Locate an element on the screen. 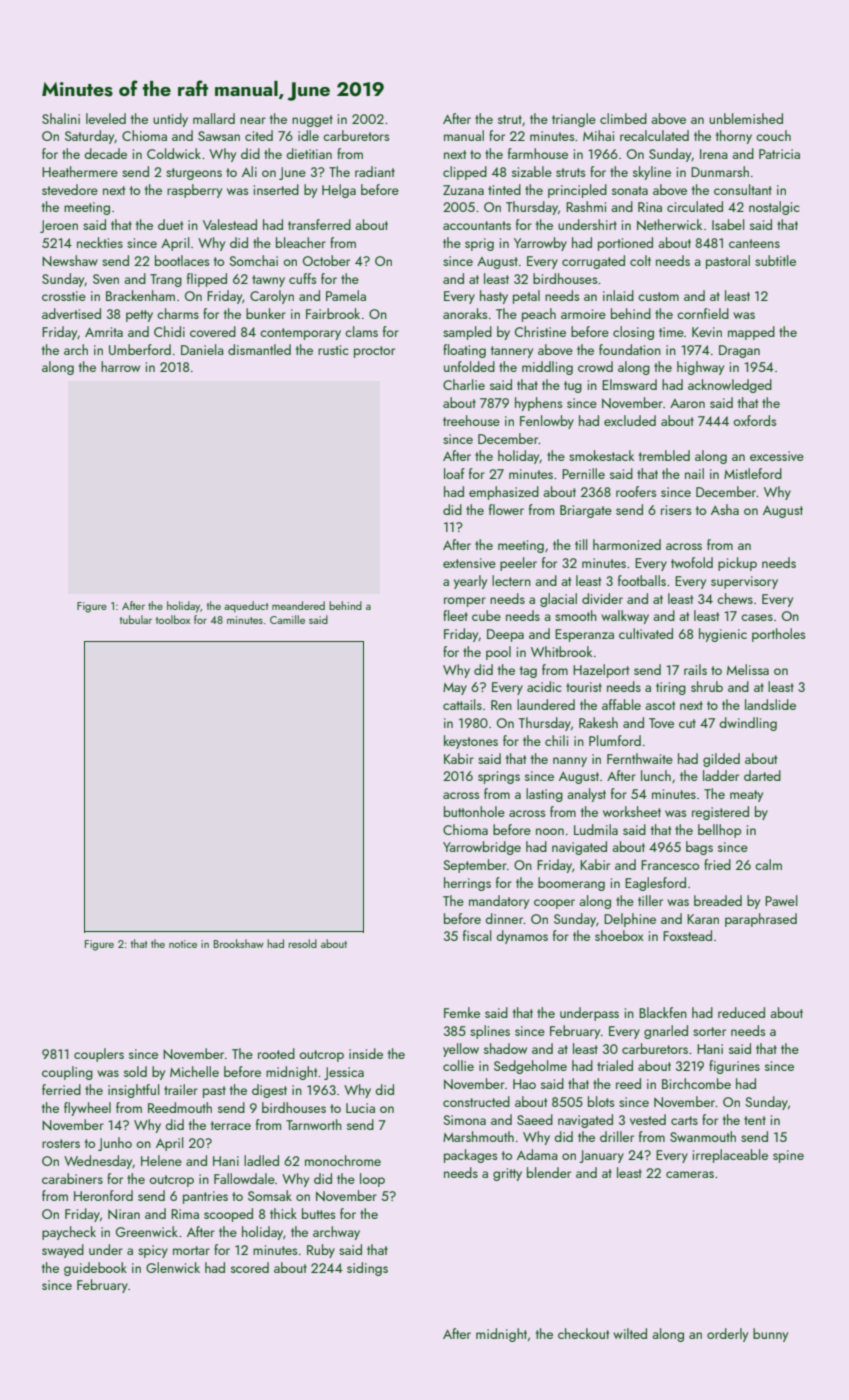 The width and height of the screenshot is (849, 1400). orderly is located at coordinates (727, 1335).
